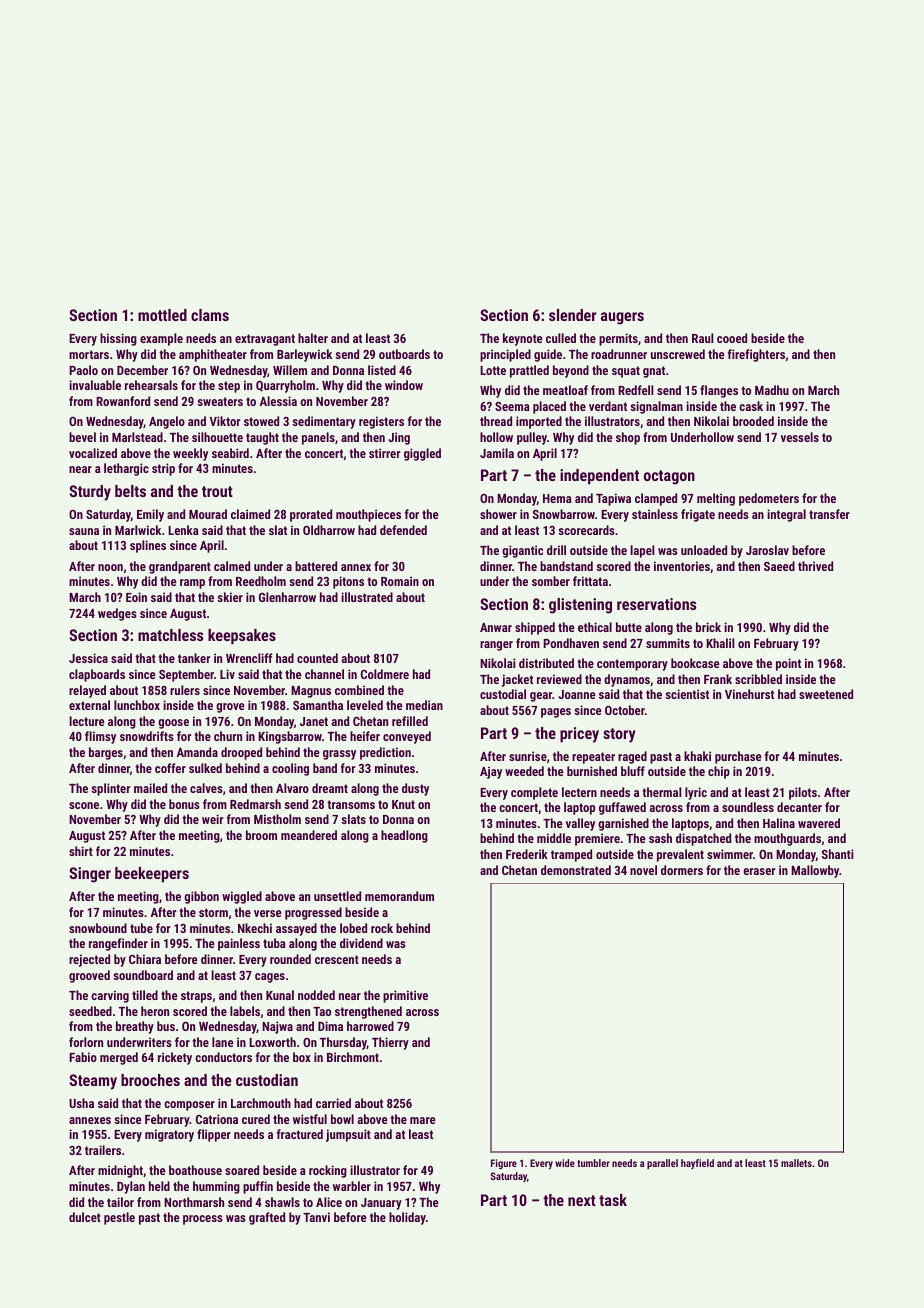  What do you see at coordinates (206, 788) in the screenshot?
I see `calves` at bounding box center [206, 788].
